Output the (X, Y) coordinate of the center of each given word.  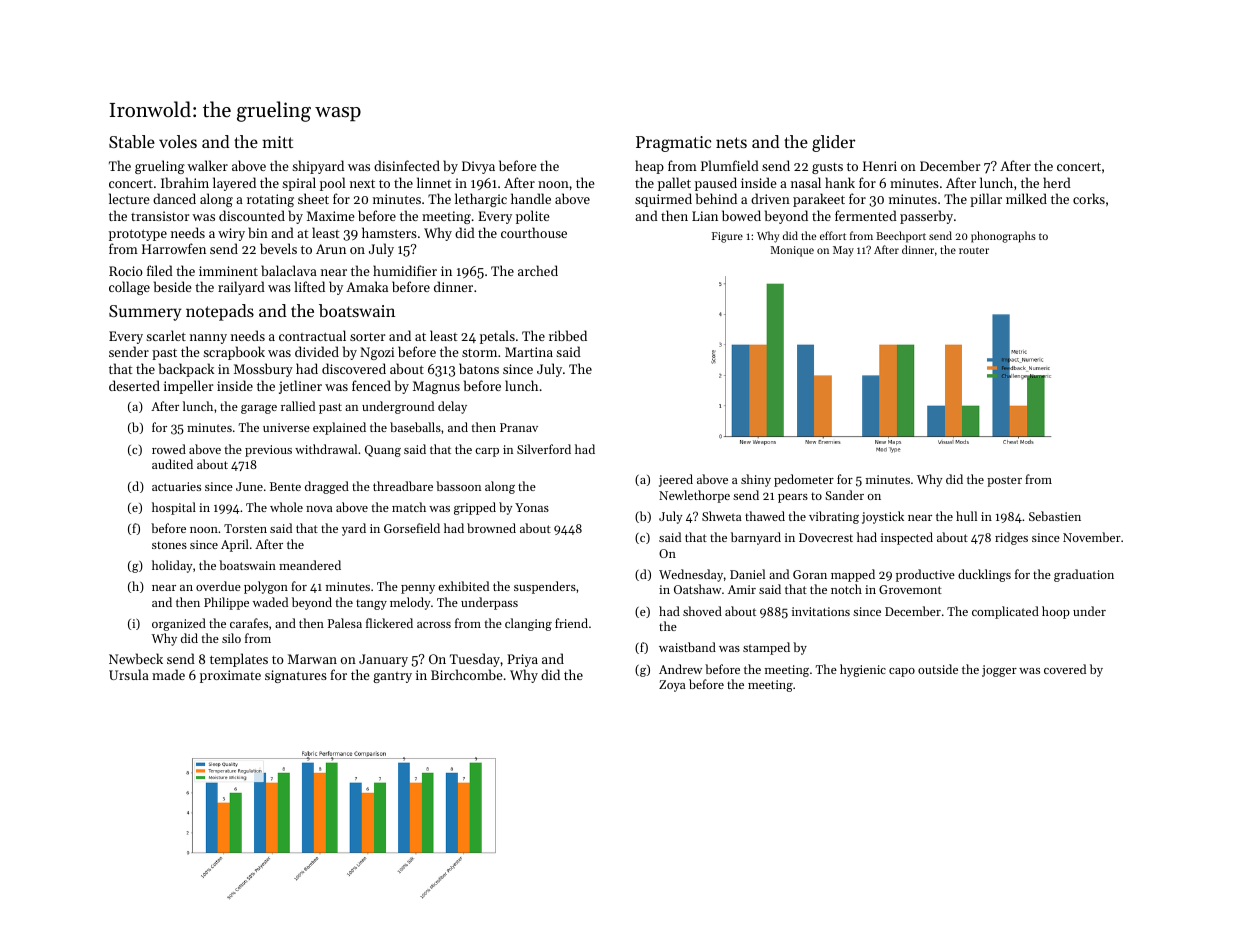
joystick (883, 517)
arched (538, 270)
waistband (687, 647)
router (974, 250)
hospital (174, 508)
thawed (765, 516)
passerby (926, 217)
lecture (129, 198)
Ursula (129, 674)
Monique (792, 251)
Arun (331, 249)
